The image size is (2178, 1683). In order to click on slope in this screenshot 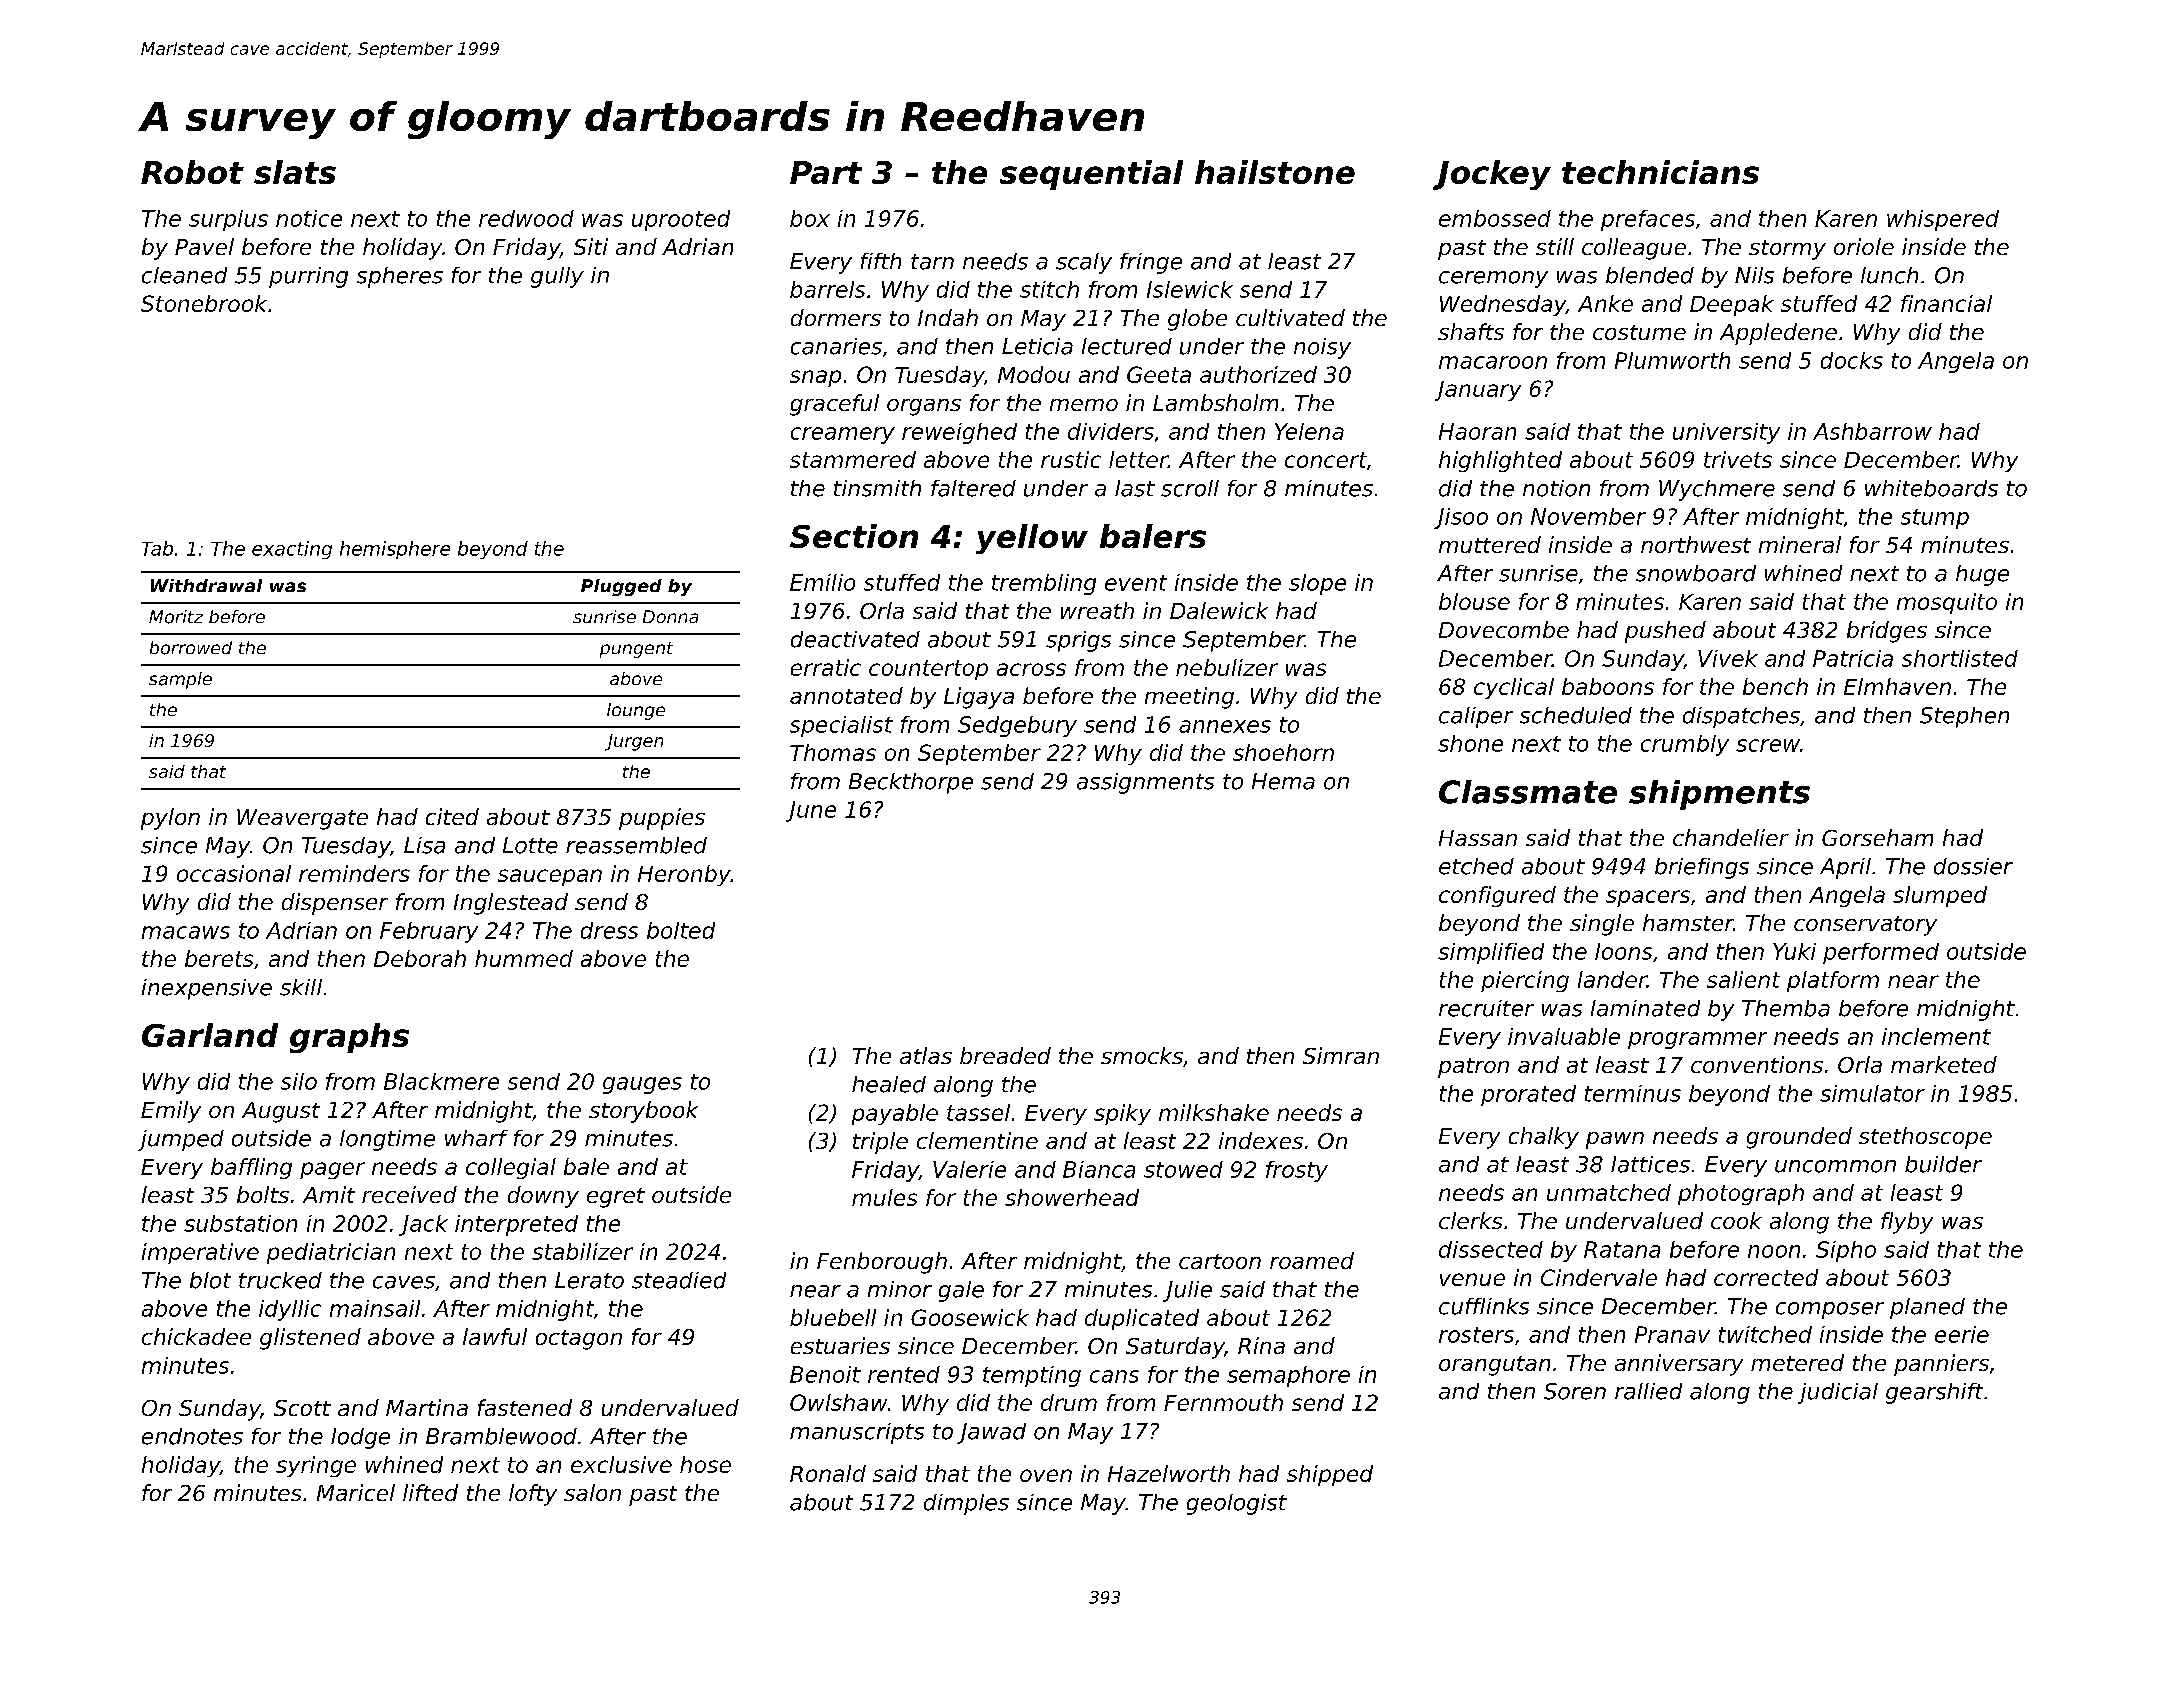, I will do `click(1317, 584)`.
